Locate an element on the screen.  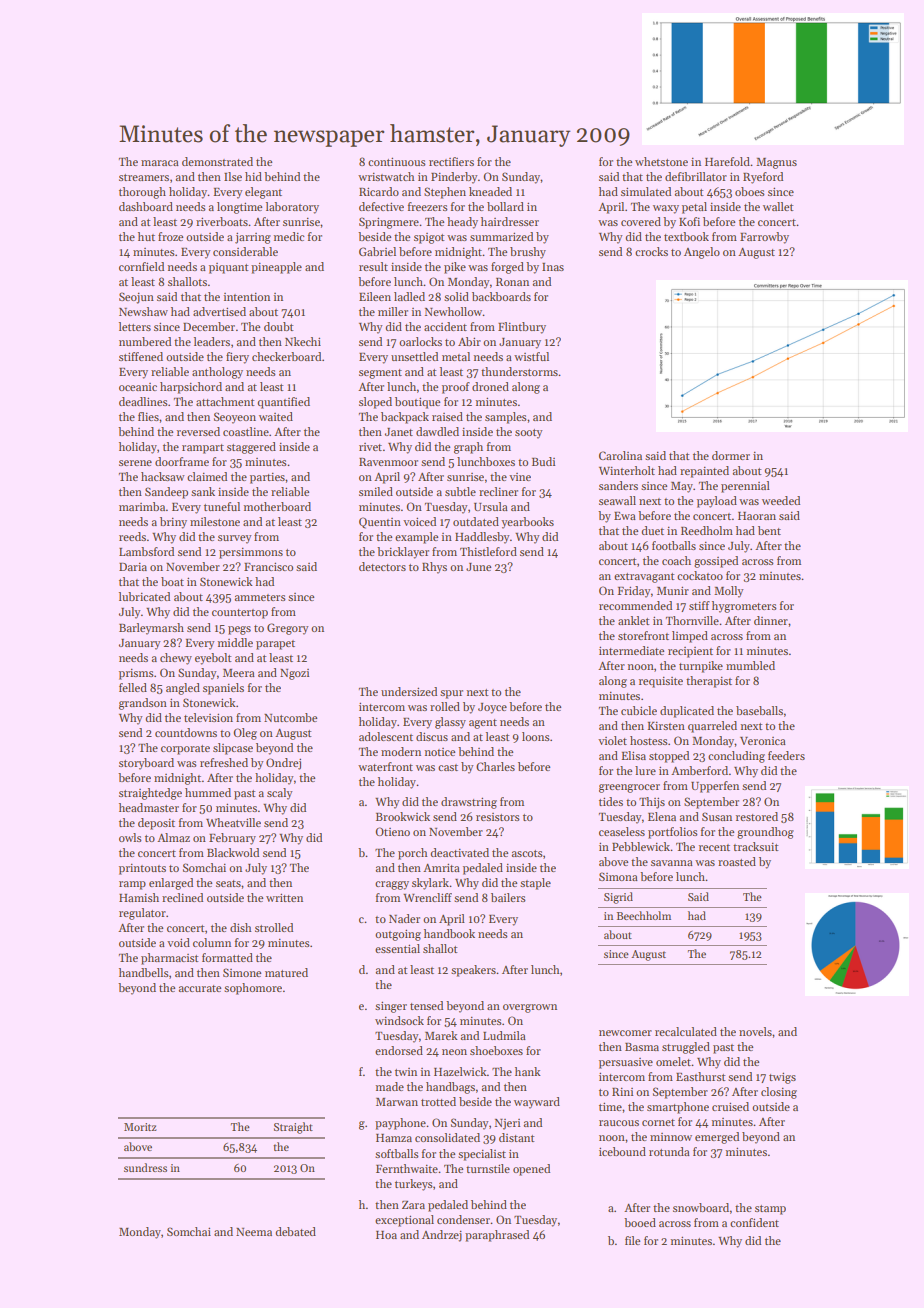
dormer is located at coordinates (731, 455).
